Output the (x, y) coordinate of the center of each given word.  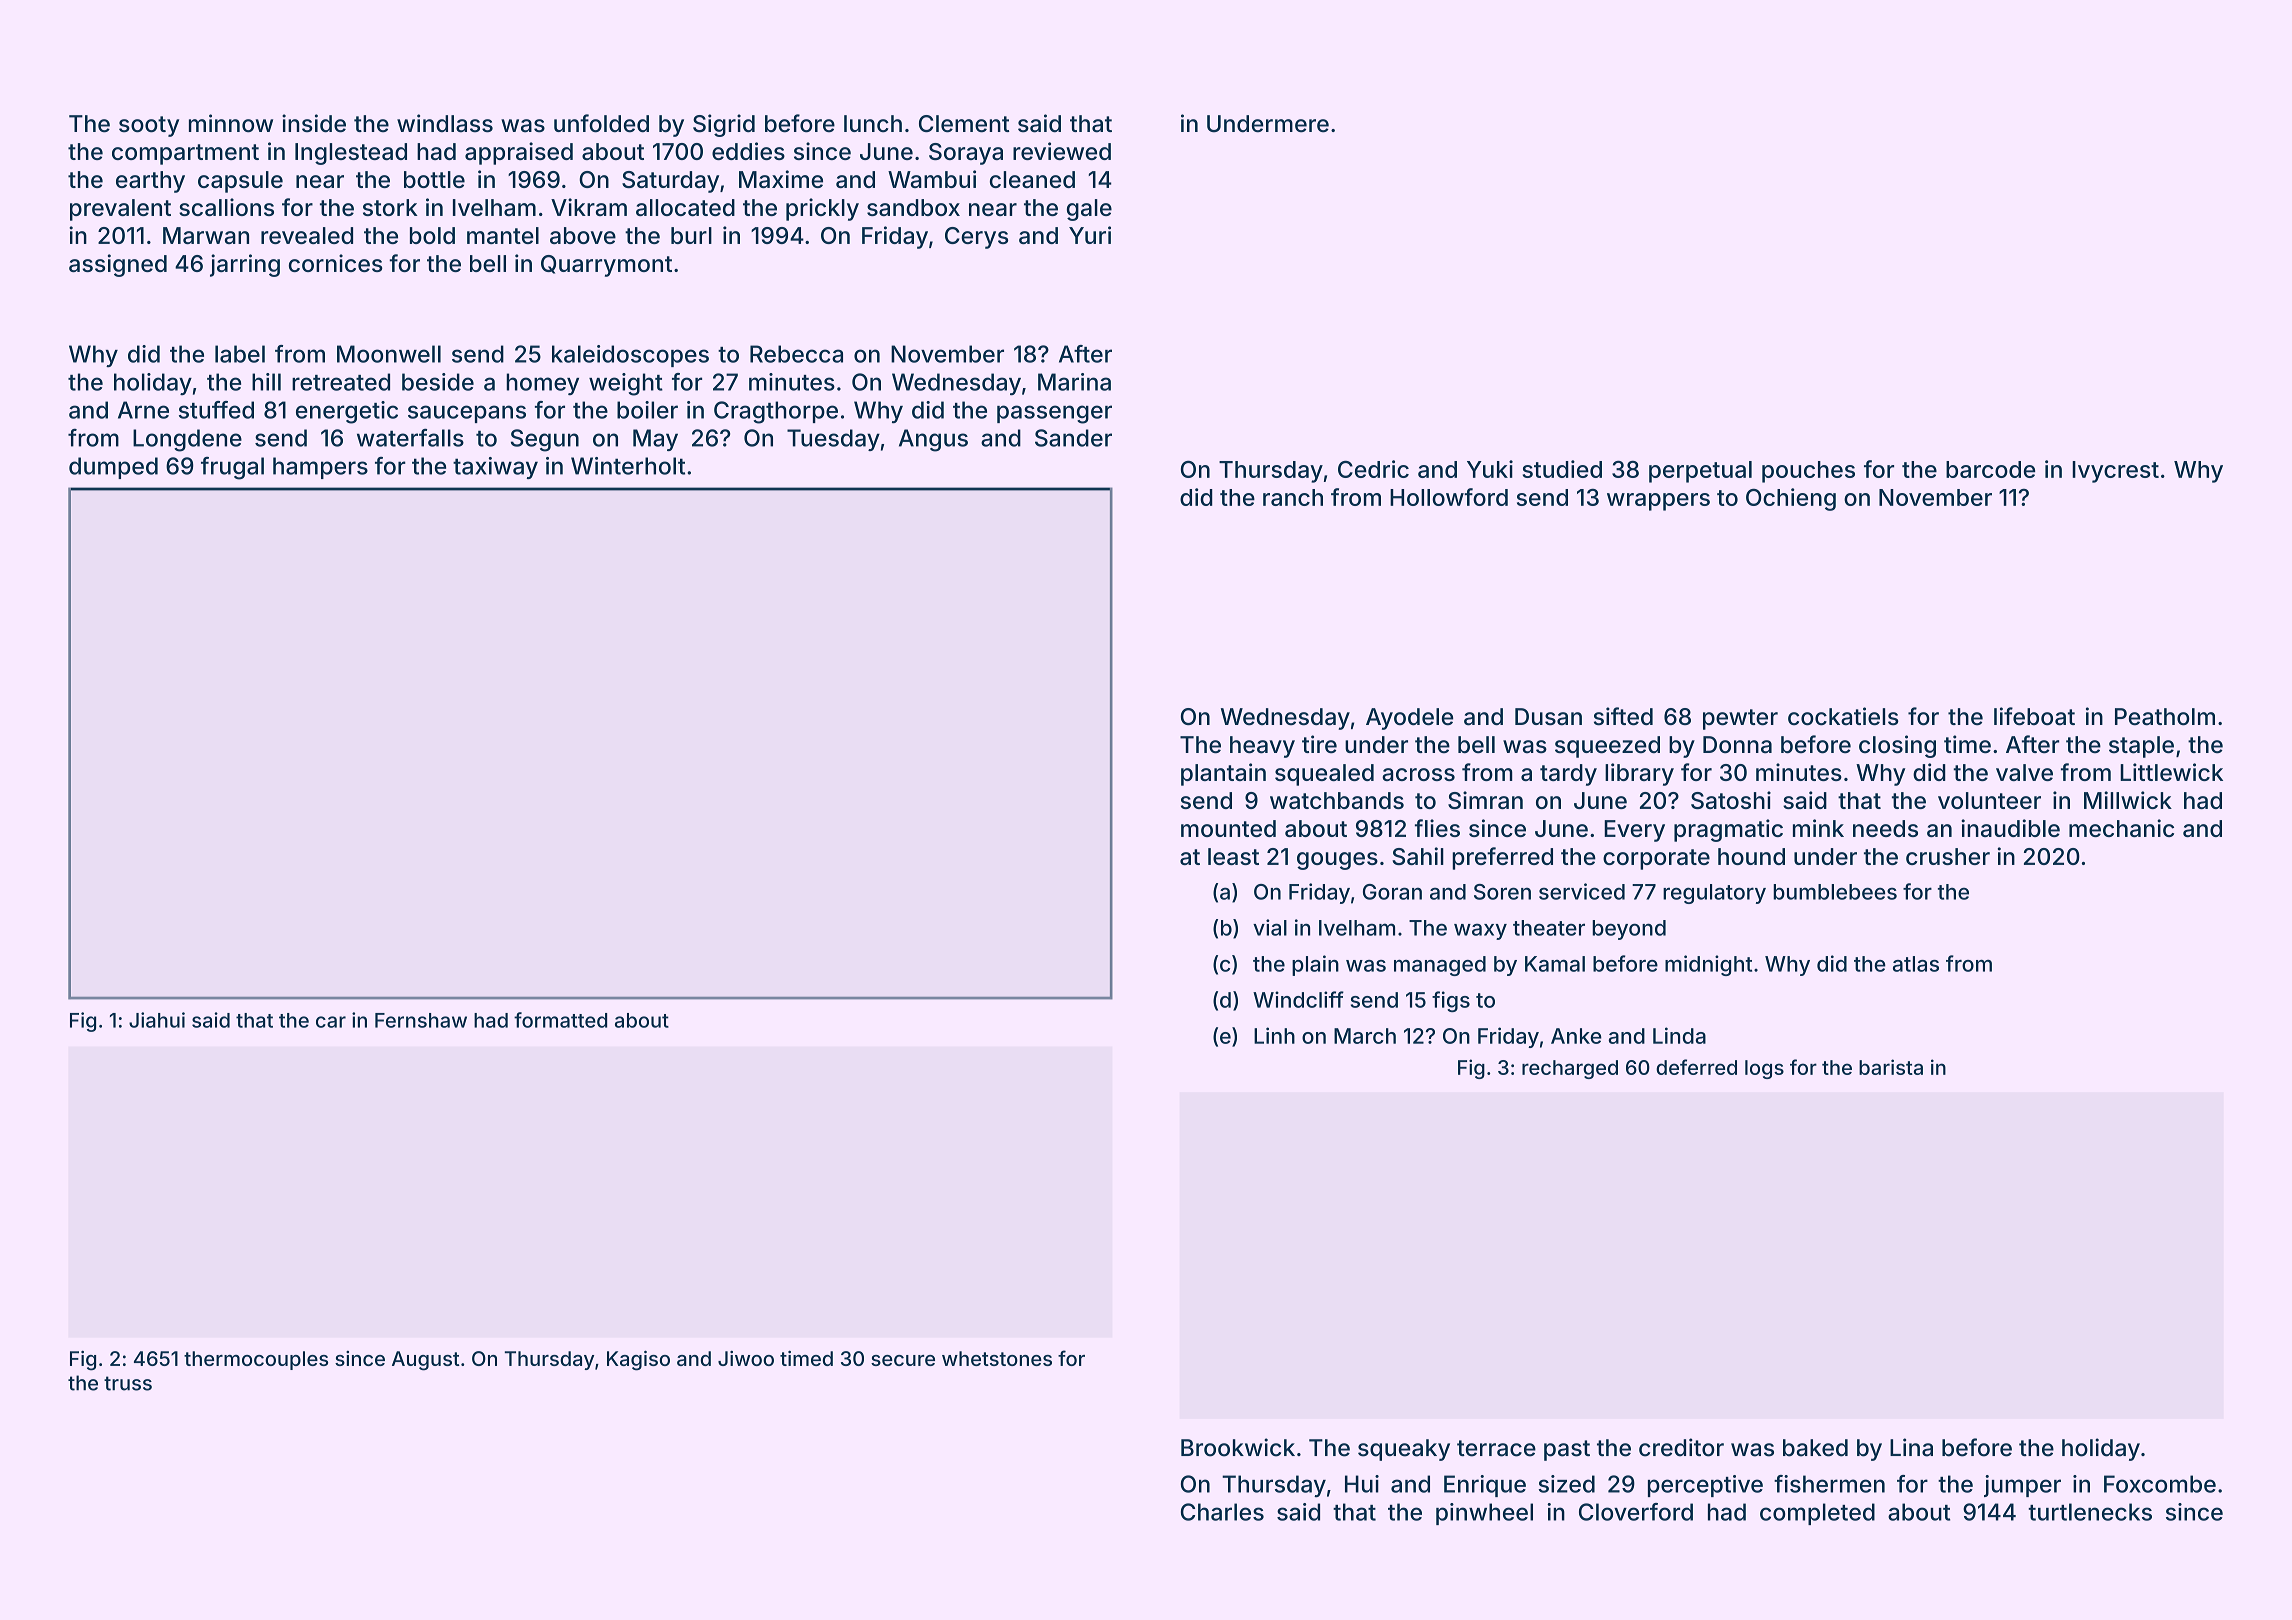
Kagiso (638, 1360)
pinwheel (1484, 1514)
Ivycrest (2115, 472)
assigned (118, 265)
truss (128, 1383)
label (240, 354)
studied (1562, 469)
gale (1089, 210)
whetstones (997, 1358)
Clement (964, 124)
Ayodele (1409, 719)
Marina (1074, 382)
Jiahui (157, 1020)
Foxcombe (2160, 1484)
